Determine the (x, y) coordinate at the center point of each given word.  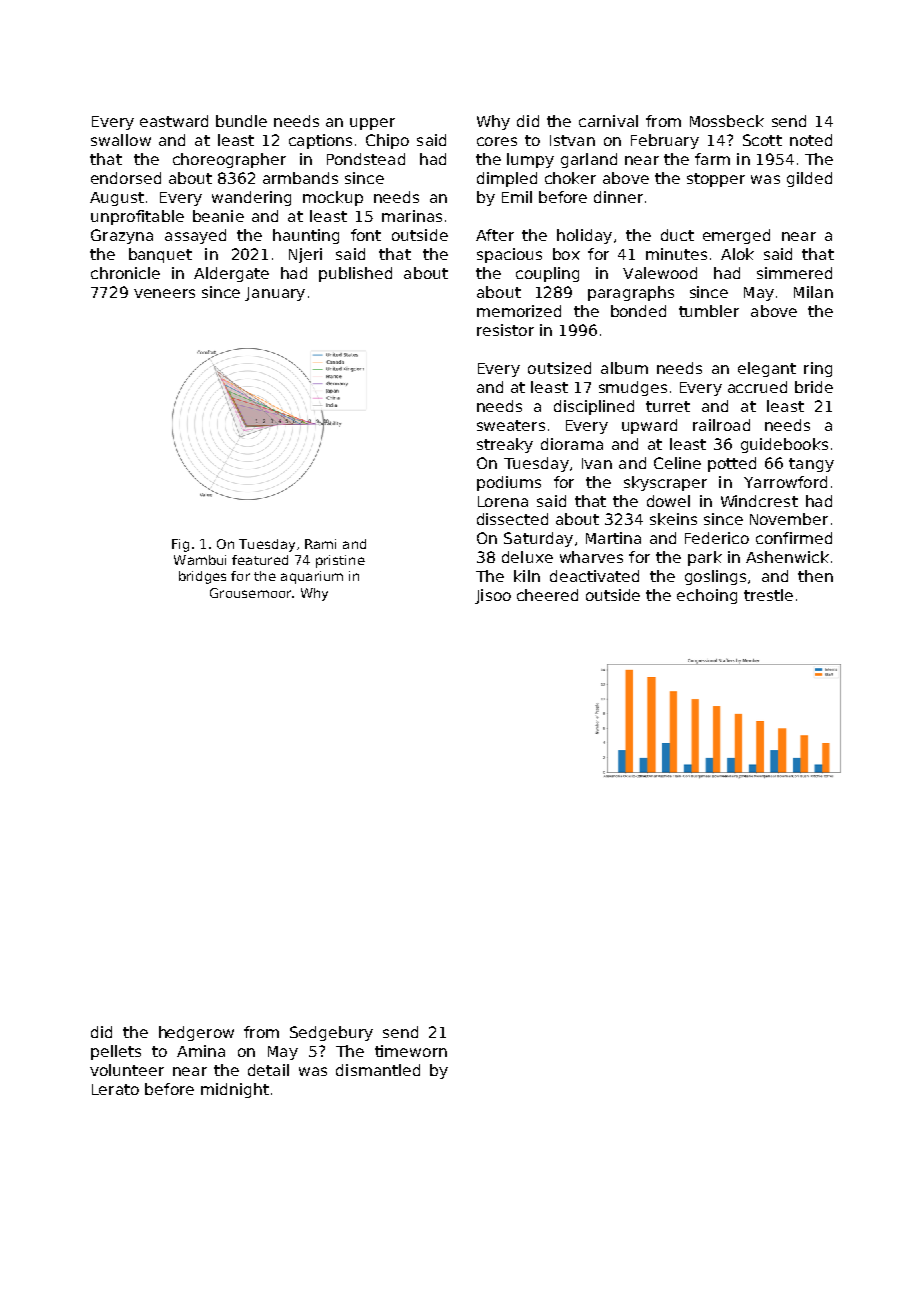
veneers (164, 293)
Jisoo (493, 596)
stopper (716, 180)
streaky (505, 445)
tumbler (709, 311)
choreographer (229, 160)
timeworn (411, 1051)
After (495, 235)
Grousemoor (250, 593)
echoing (707, 596)
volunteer (127, 1070)
